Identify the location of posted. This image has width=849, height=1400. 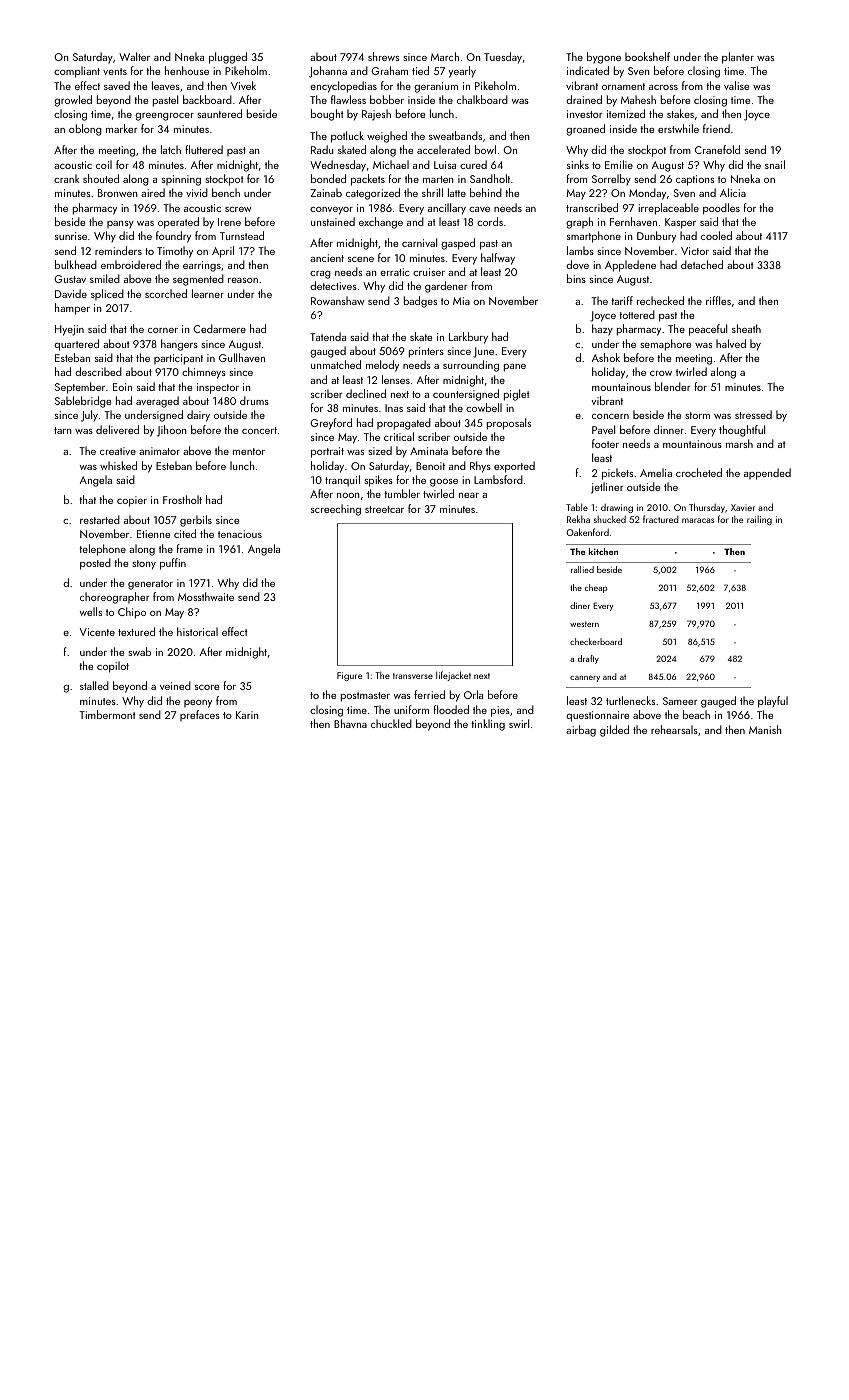
(95, 564).
